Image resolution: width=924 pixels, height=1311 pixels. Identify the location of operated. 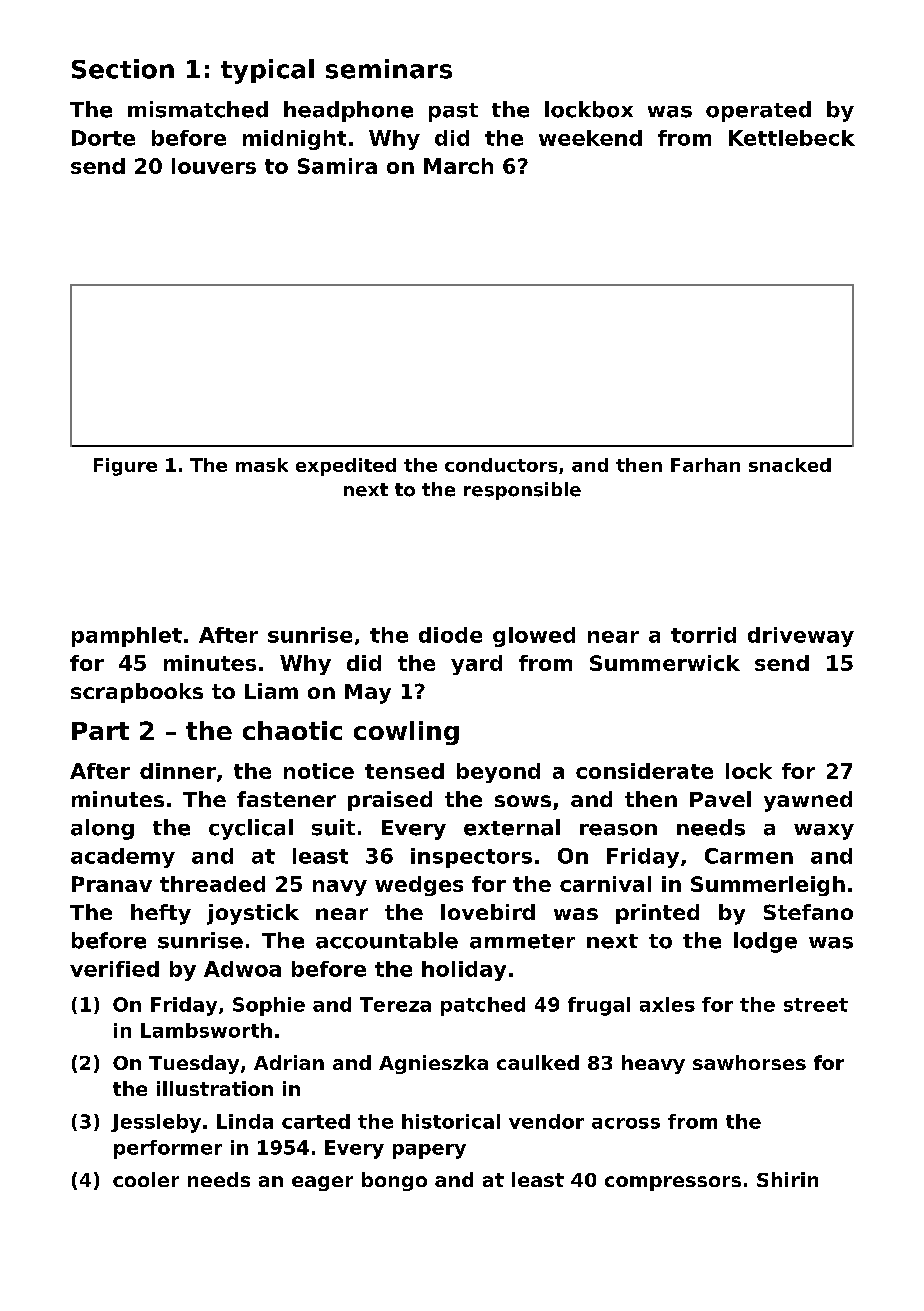
(758, 111).
